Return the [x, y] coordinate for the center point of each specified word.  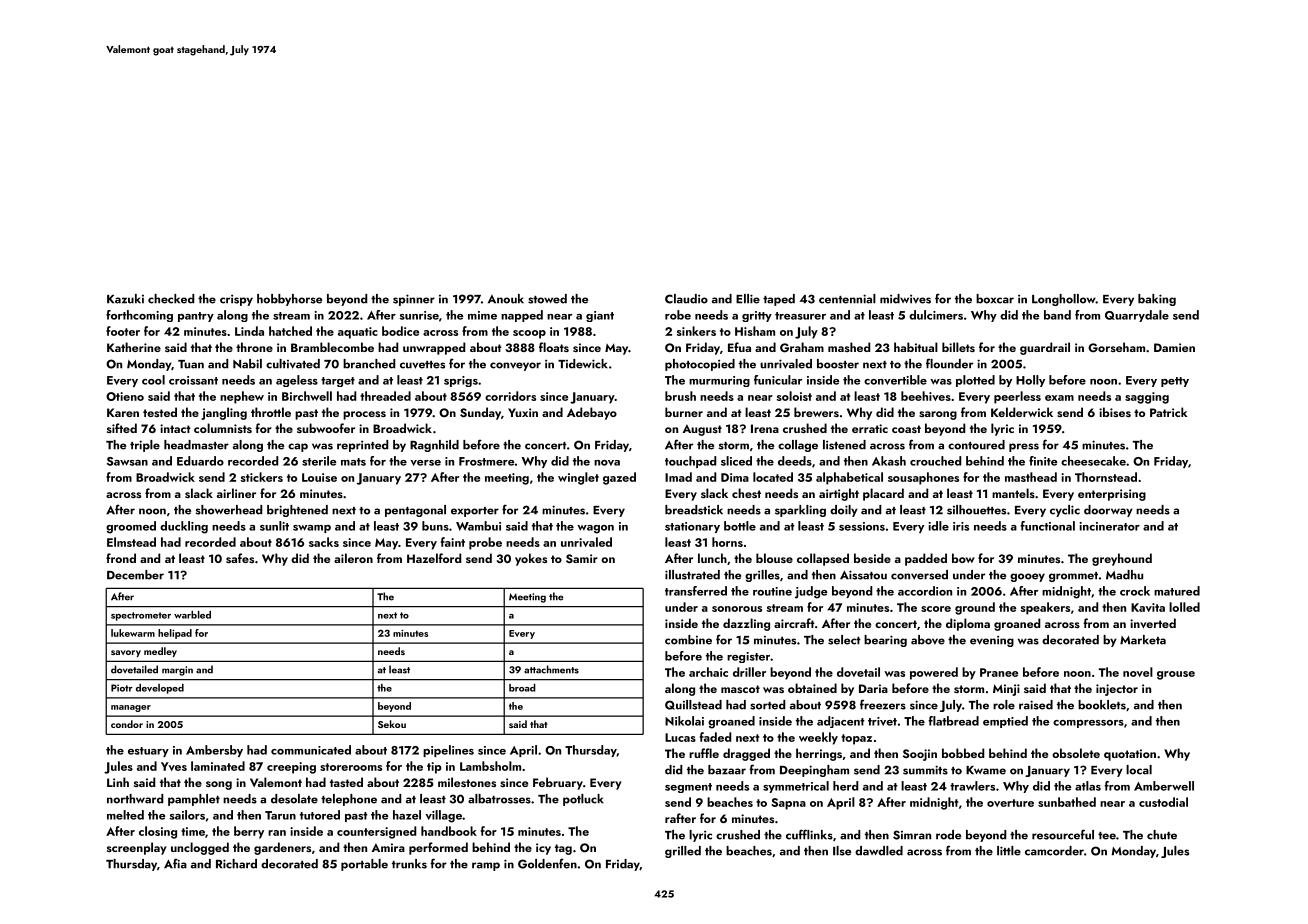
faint [453, 542]
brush [680, 396]
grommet [1073, 577]
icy [543, 849]
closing [158, 832]
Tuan [191, 364]
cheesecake [1093, 461]
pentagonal [415, 511]
